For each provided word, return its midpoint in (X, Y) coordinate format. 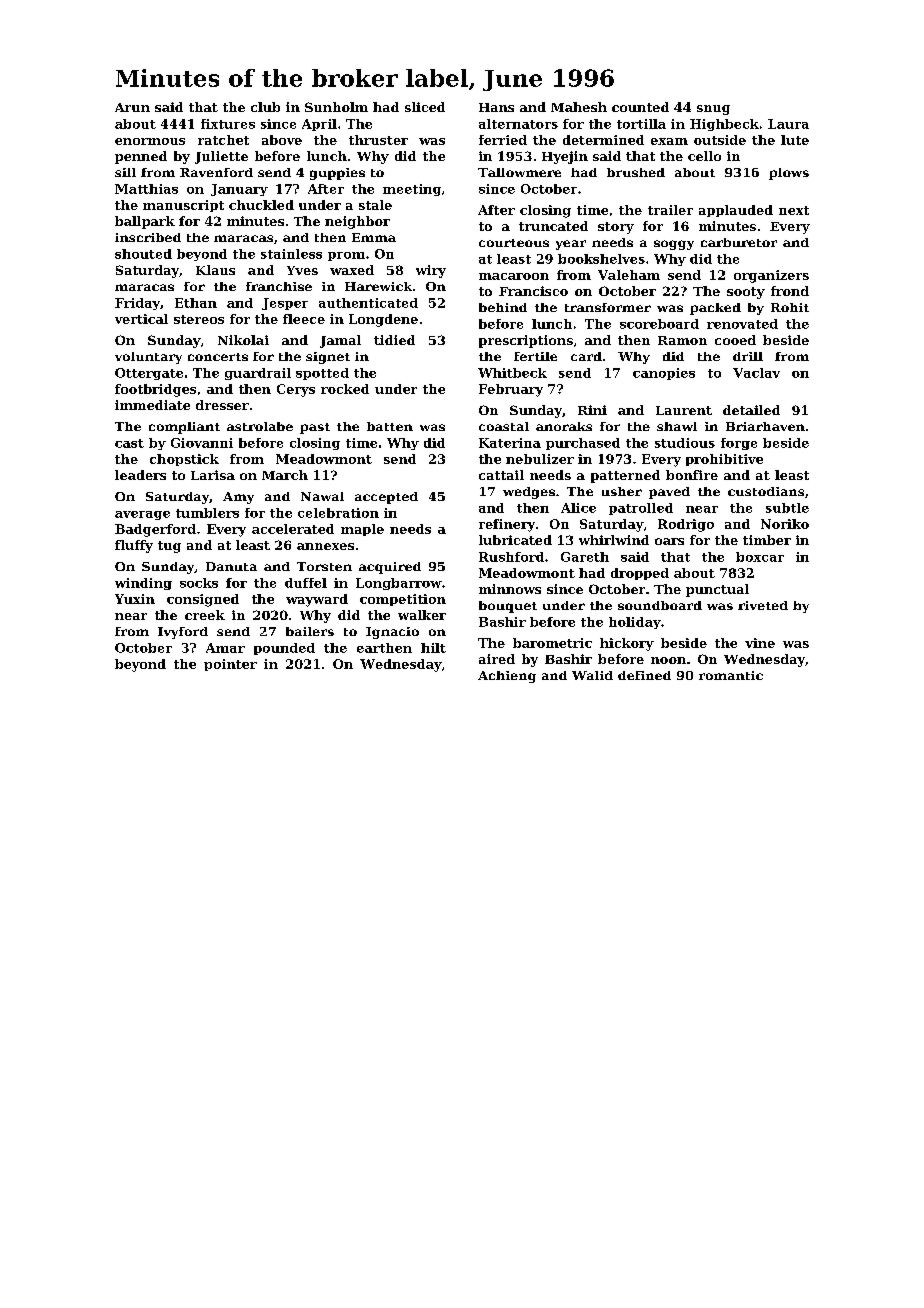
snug (713, 110)
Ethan (196, 303)
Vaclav (756, 373)
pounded (284, 649)
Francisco (533, 291)
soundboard (660, 605)
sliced (425, 107)
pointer (230, 665)
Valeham (629, 275)
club (265, 107)
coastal (504, 426)
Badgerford (155, 530)
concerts (218, 357)
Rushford (511, 557)
